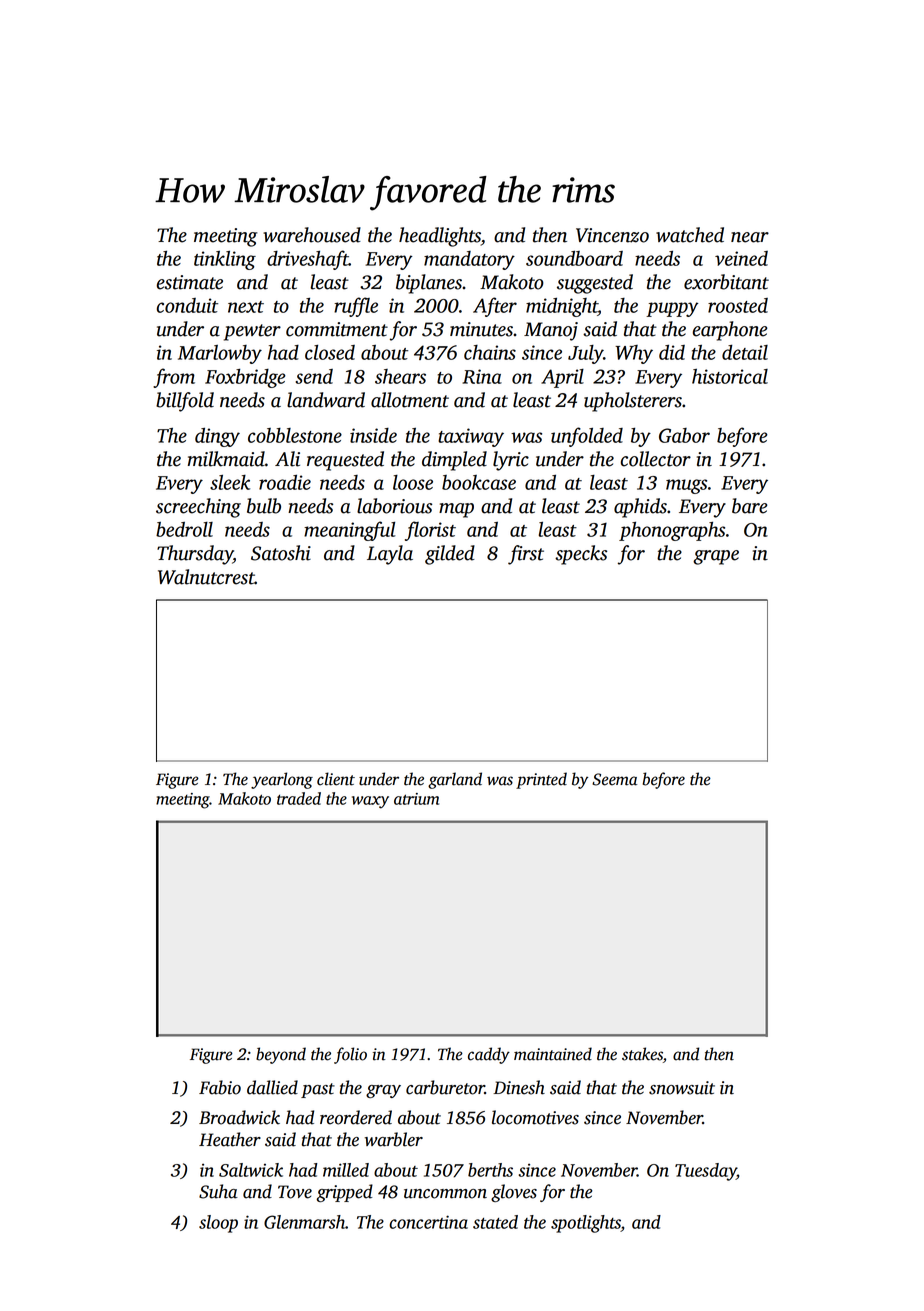  What do you see at coordinates (281, 1055) in the document?
I see `beyond` at bounding box center [281, 1055].
